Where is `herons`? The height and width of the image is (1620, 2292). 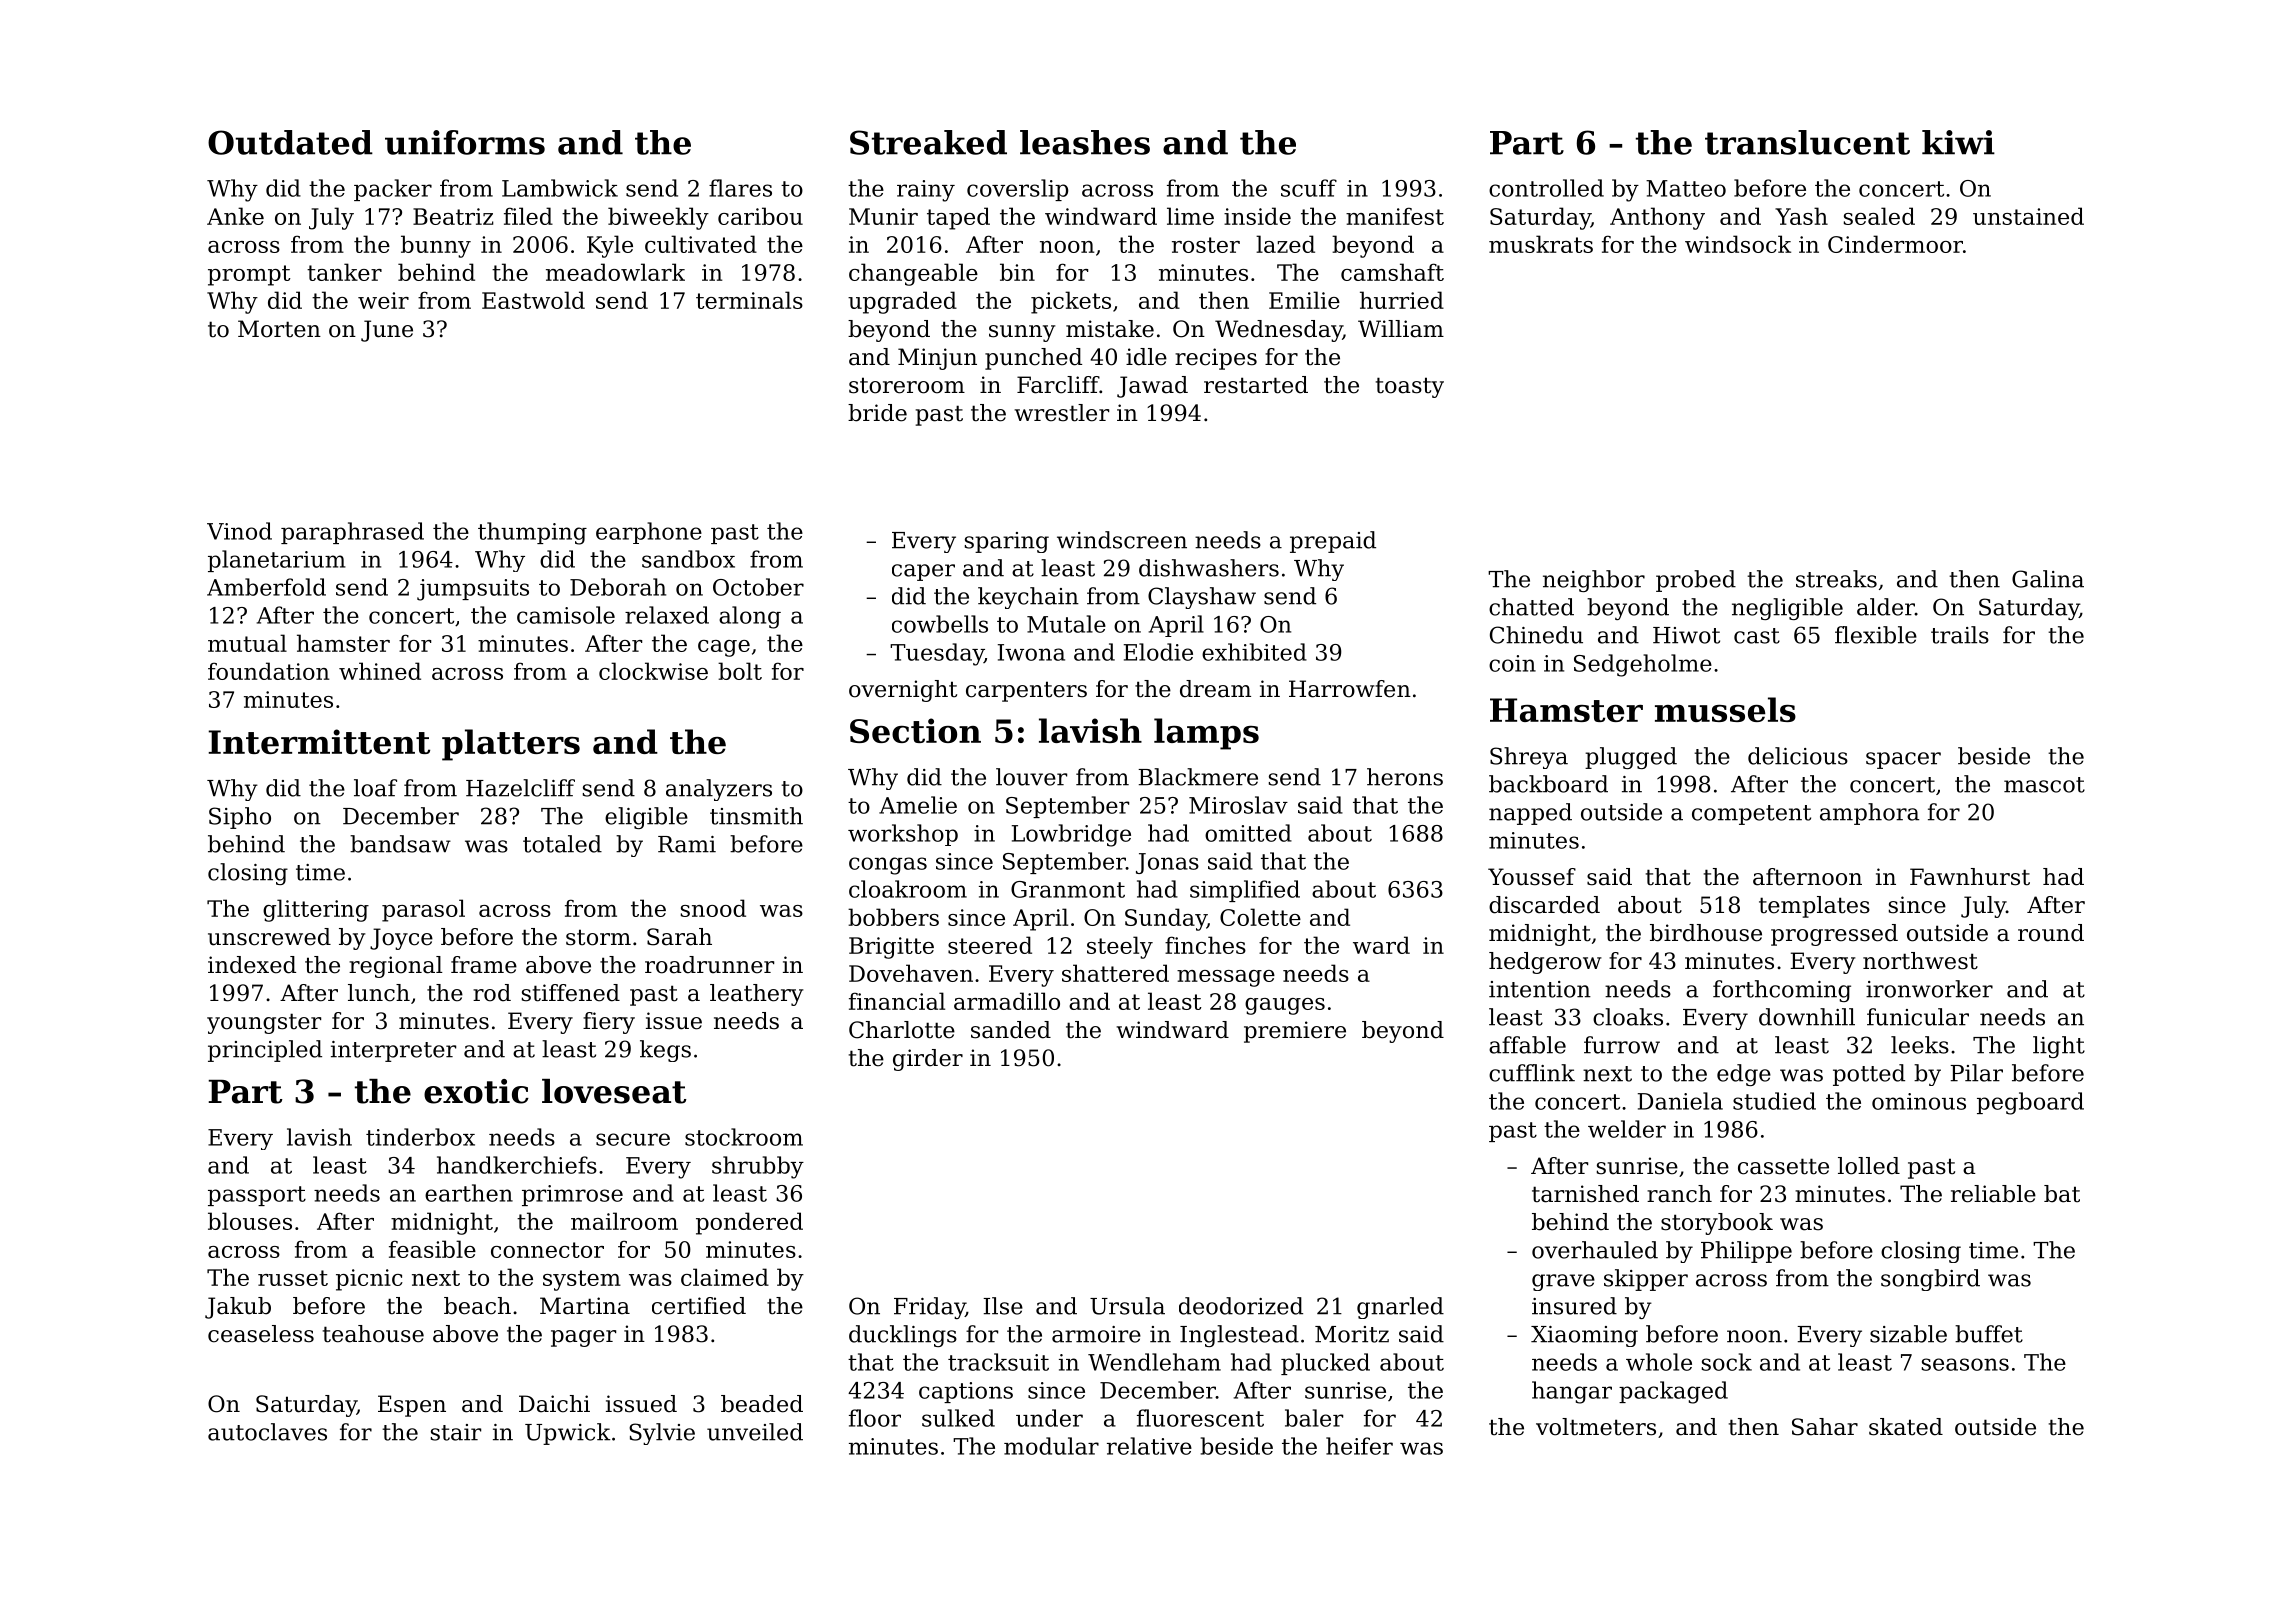 herons is located at coordinates (1405, 777).
